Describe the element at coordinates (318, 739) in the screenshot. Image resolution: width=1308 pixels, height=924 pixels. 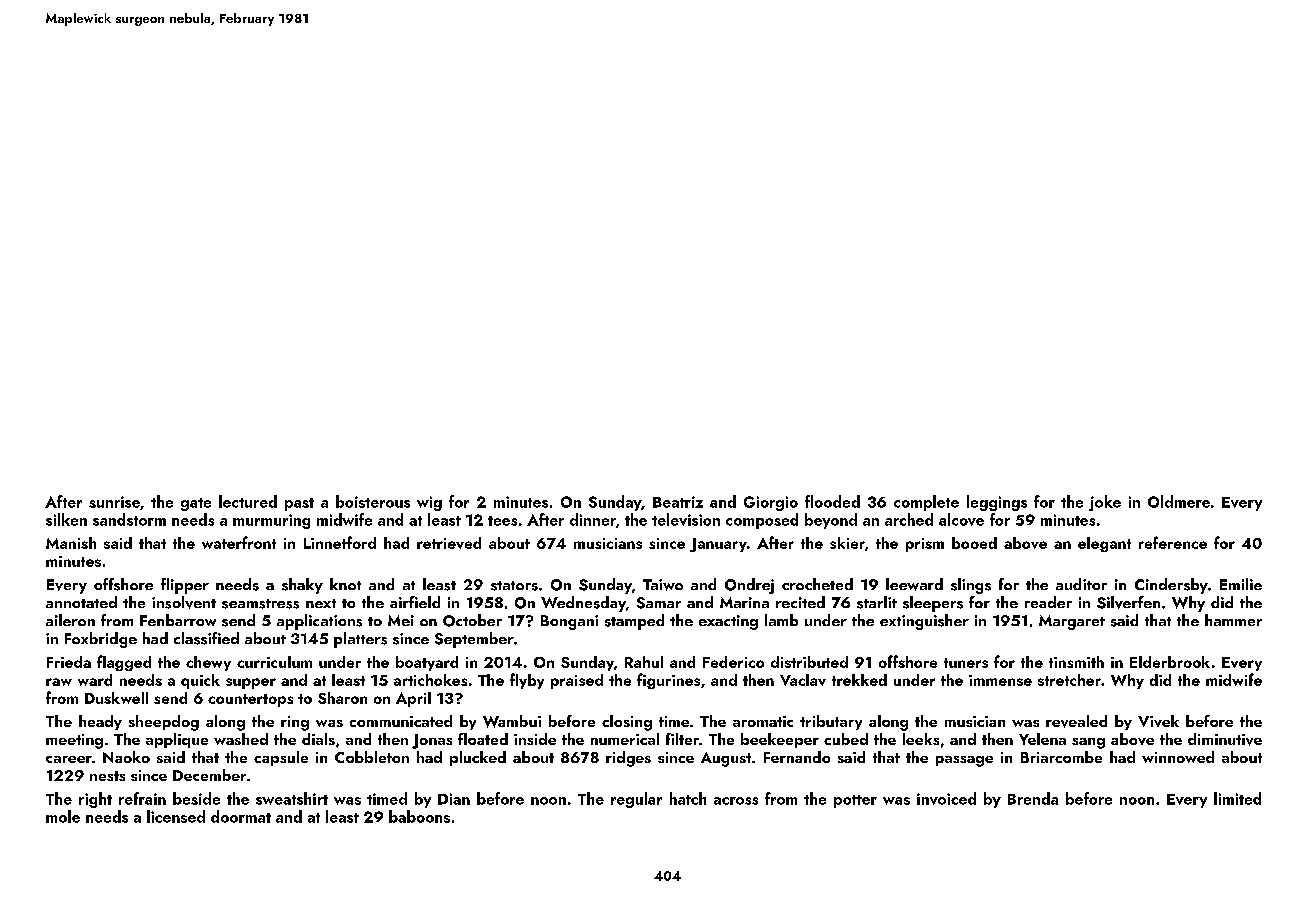
I see `dials` at that location.
